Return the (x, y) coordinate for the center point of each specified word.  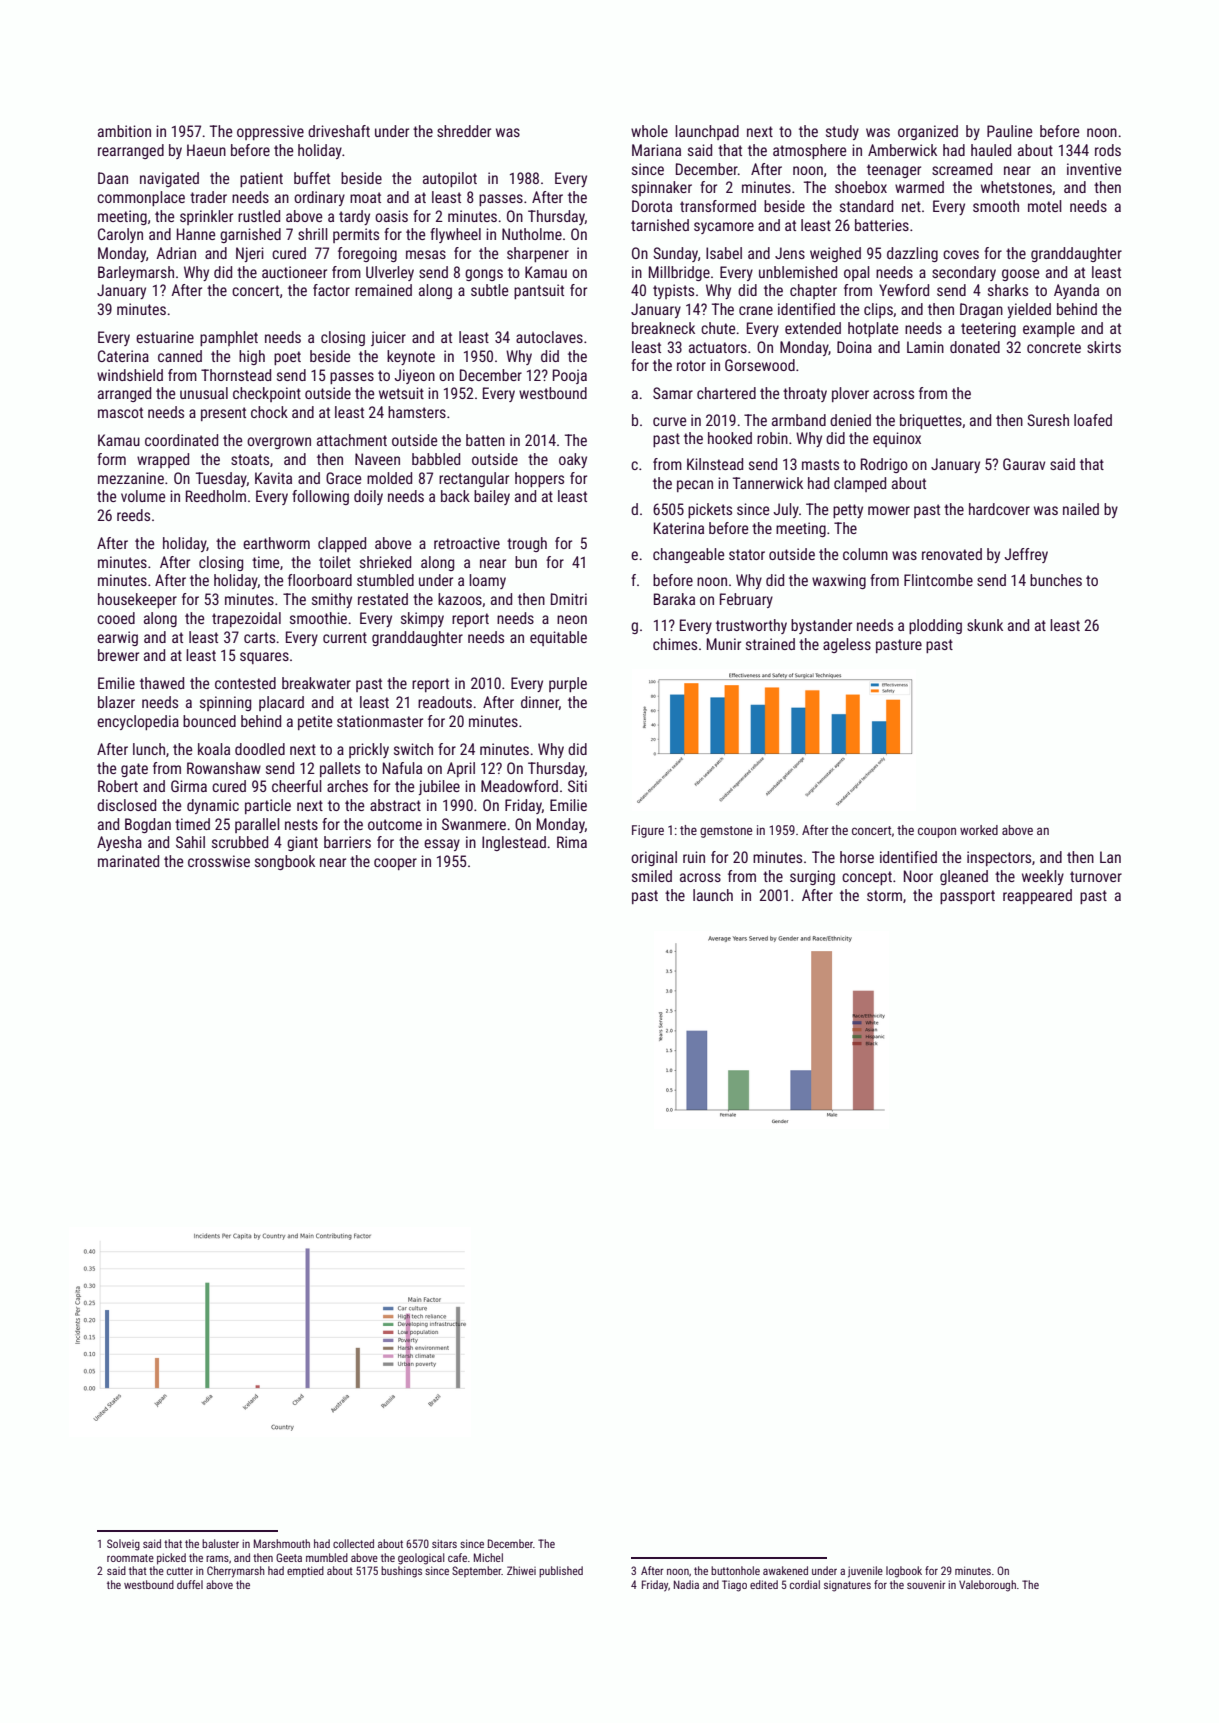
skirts (1104, 347)
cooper (395, 864)
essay (442, 845)
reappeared (1037, 896)
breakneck (663, 328)
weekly (1043, 877)
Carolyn (120, 235)
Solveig (123, 1545)
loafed (1093, 420)
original (654, 858)
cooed (116, 618)
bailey (492, 497)
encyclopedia (138, 722)
